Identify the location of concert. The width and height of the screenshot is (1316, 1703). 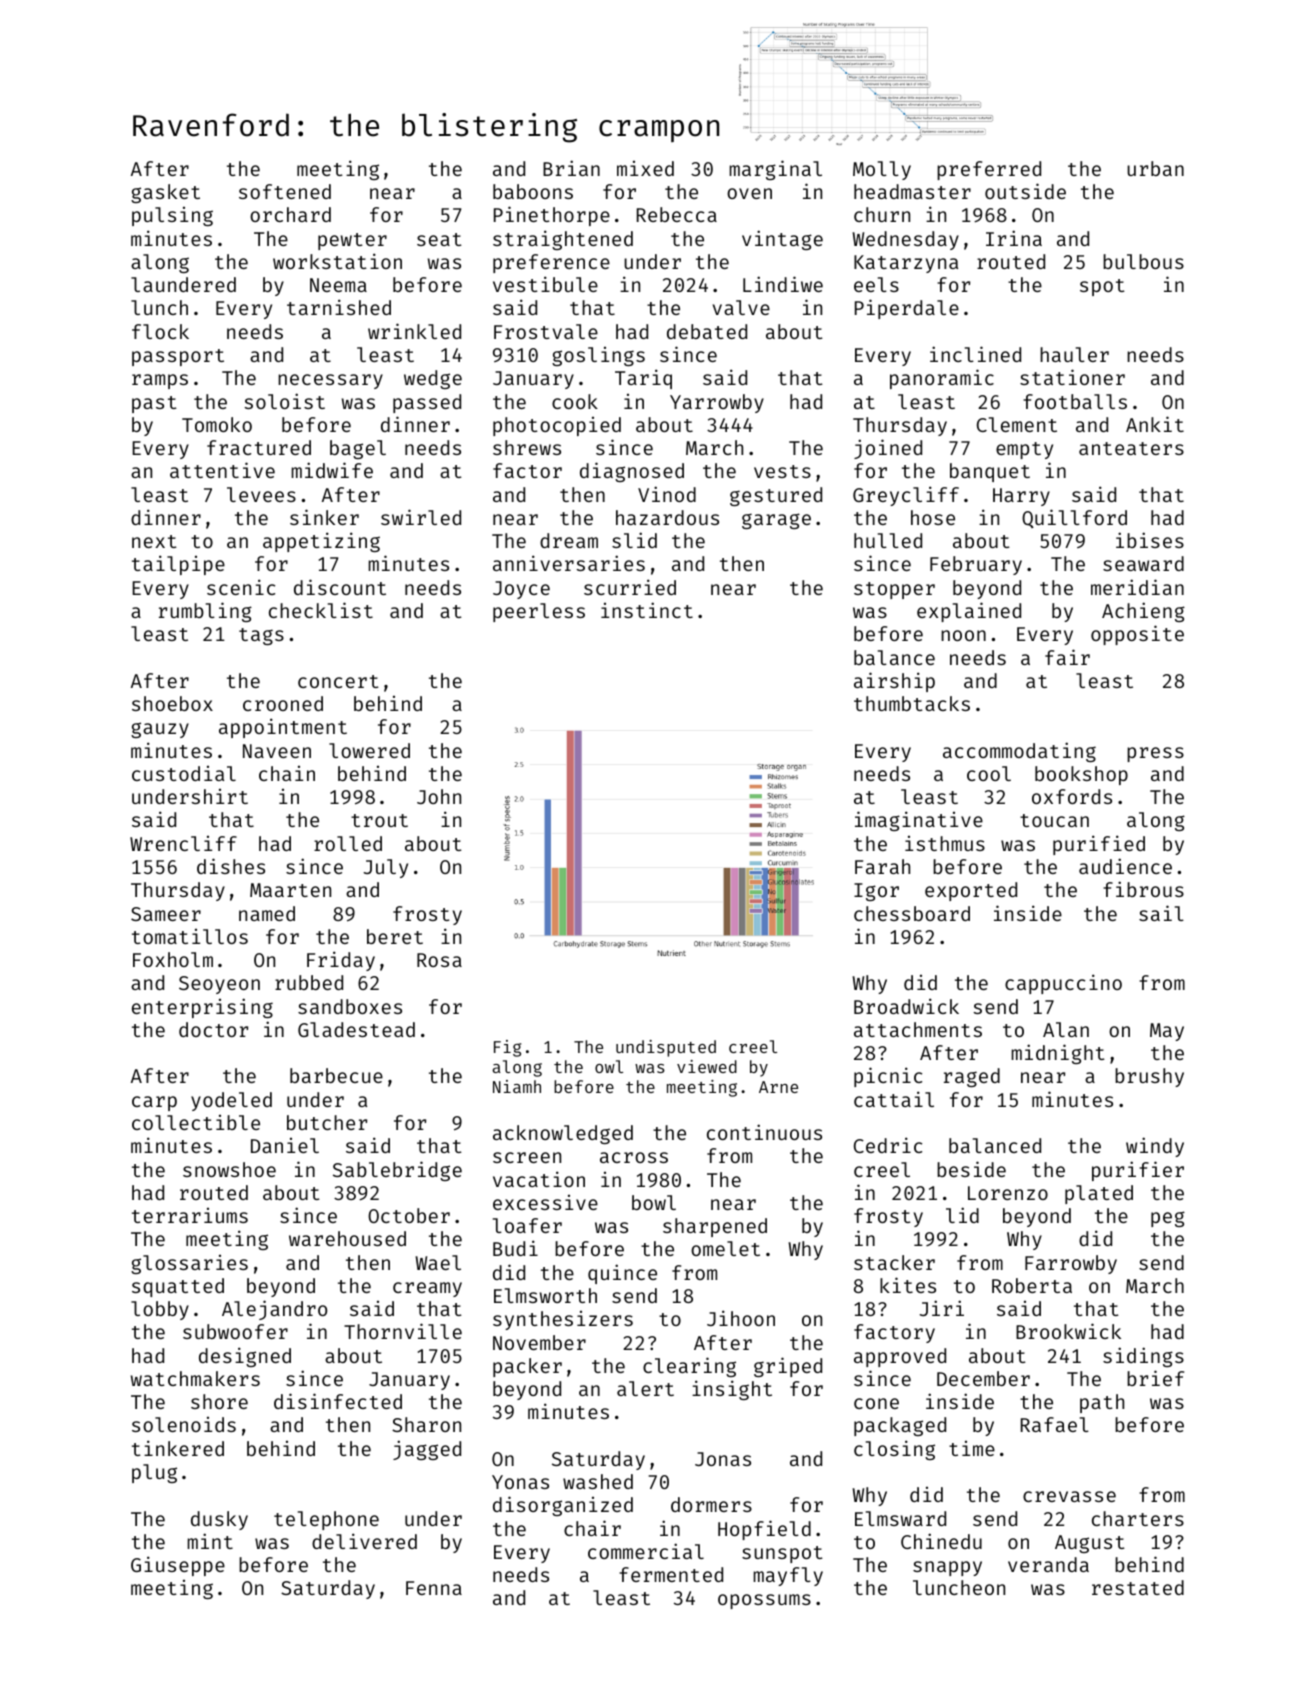
(338, 681).
